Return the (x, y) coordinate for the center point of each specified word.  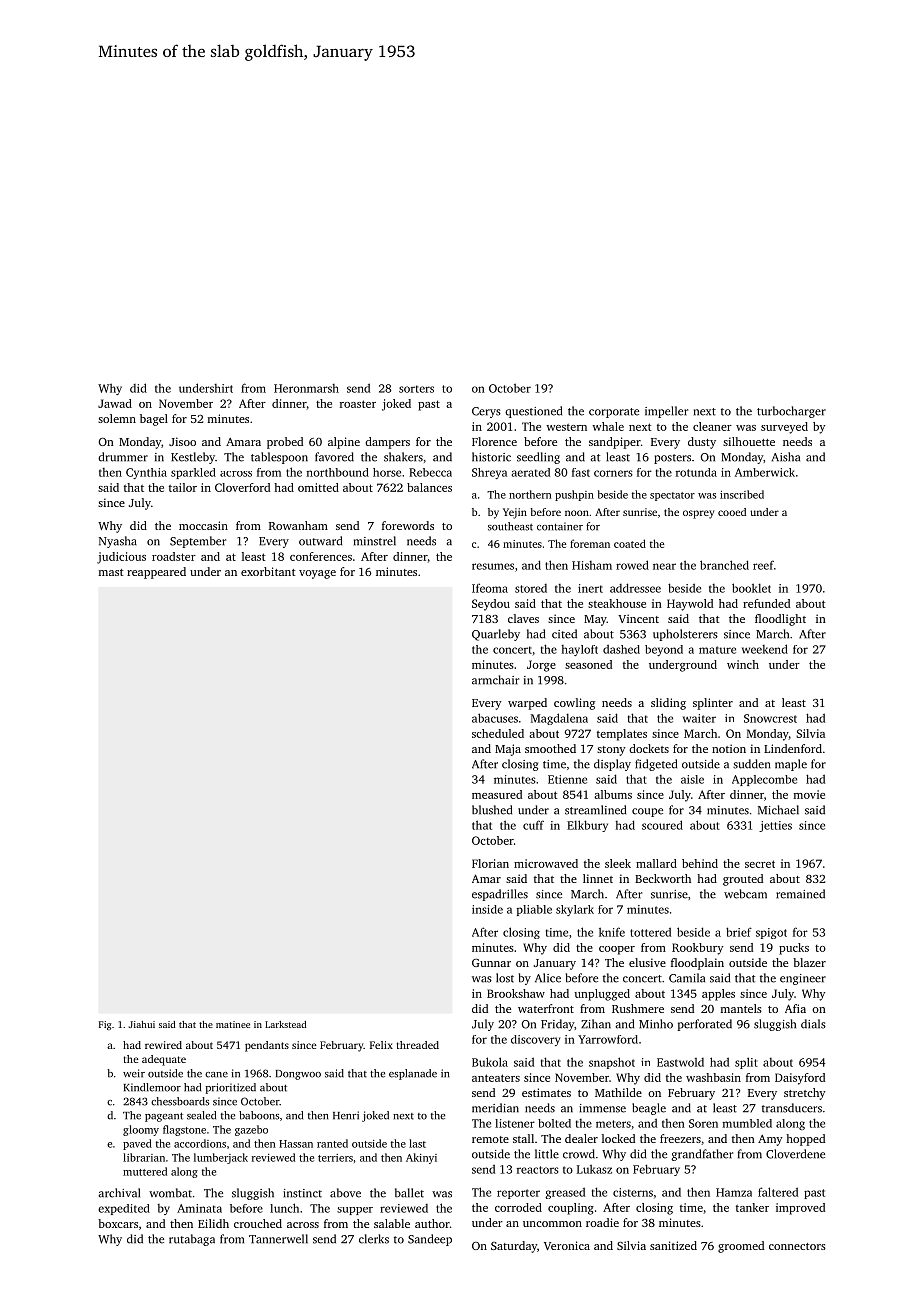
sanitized (673, 1245)
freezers (680, 1138)
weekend (765, 649)
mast (111, 572)
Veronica (567, 1245)
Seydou (491, 605)
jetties (775, 826)
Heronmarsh (306, 388)
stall (523, 1138)
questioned (533, 412)
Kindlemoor (152, 1087)
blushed (492, 810)
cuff (533, 825)
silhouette (749, 441)
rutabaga (192, 1240)
